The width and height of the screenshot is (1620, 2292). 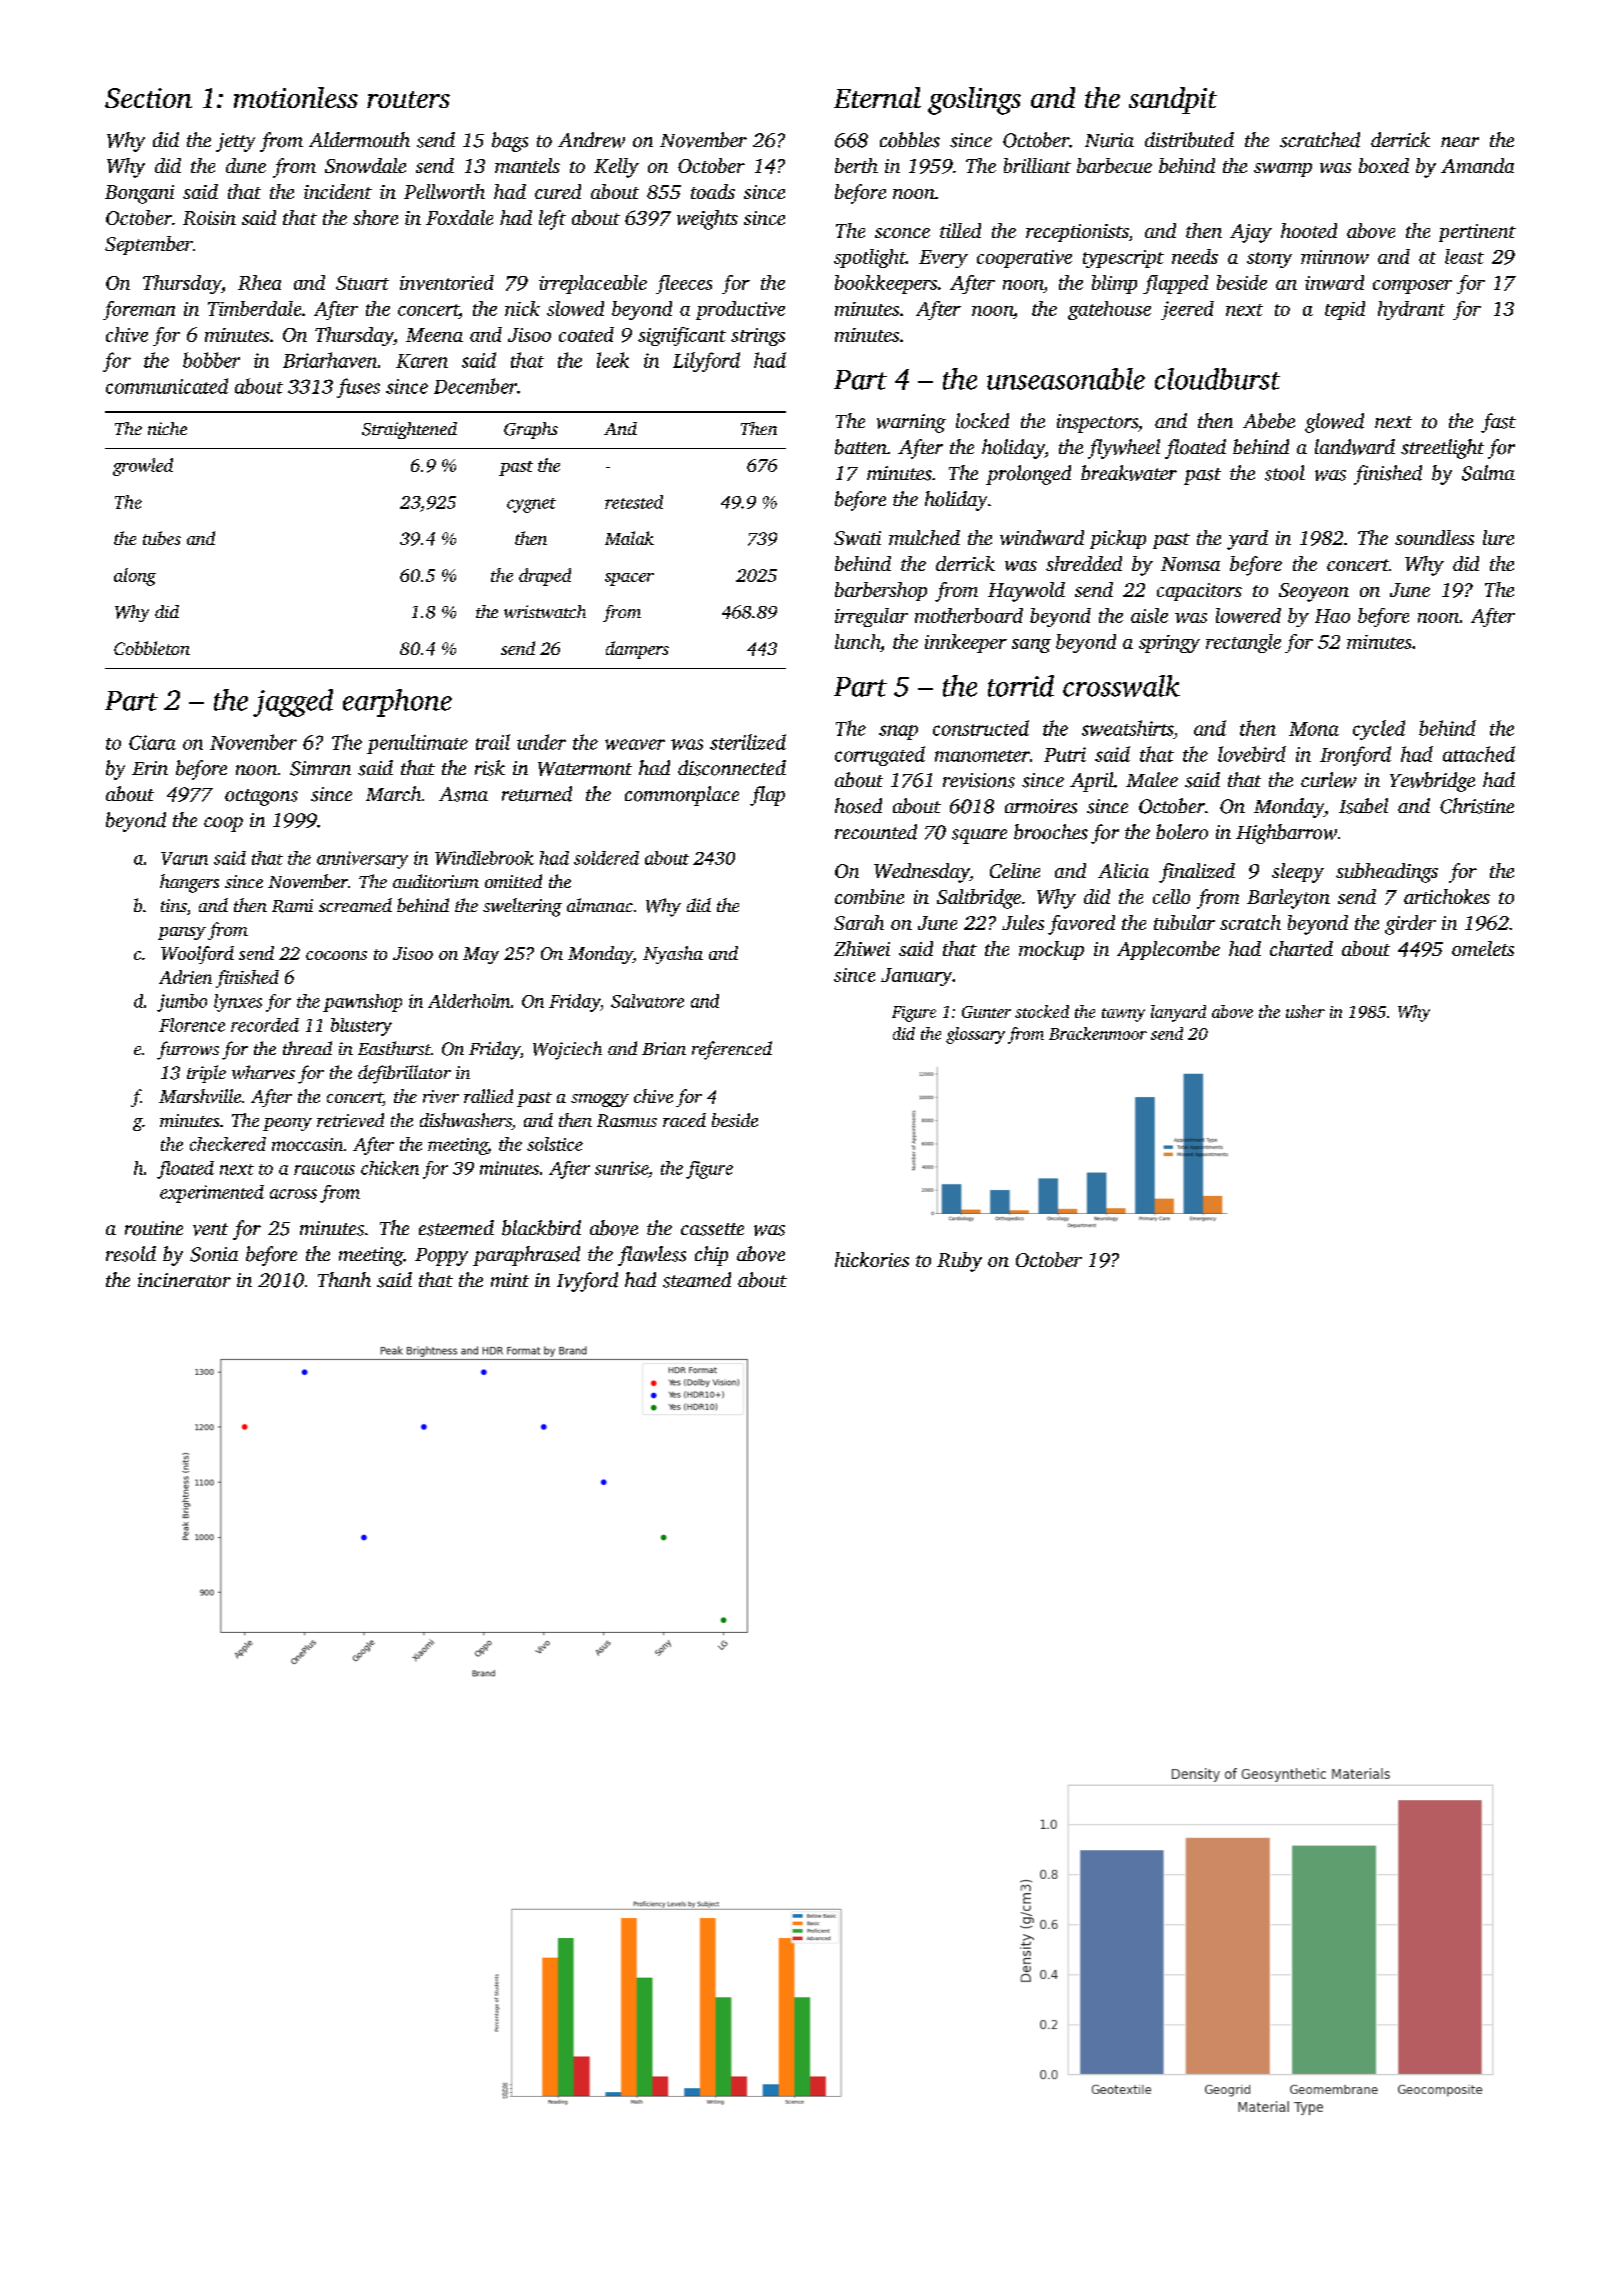 I want to click on Simran, so click(x=320, y=768).
